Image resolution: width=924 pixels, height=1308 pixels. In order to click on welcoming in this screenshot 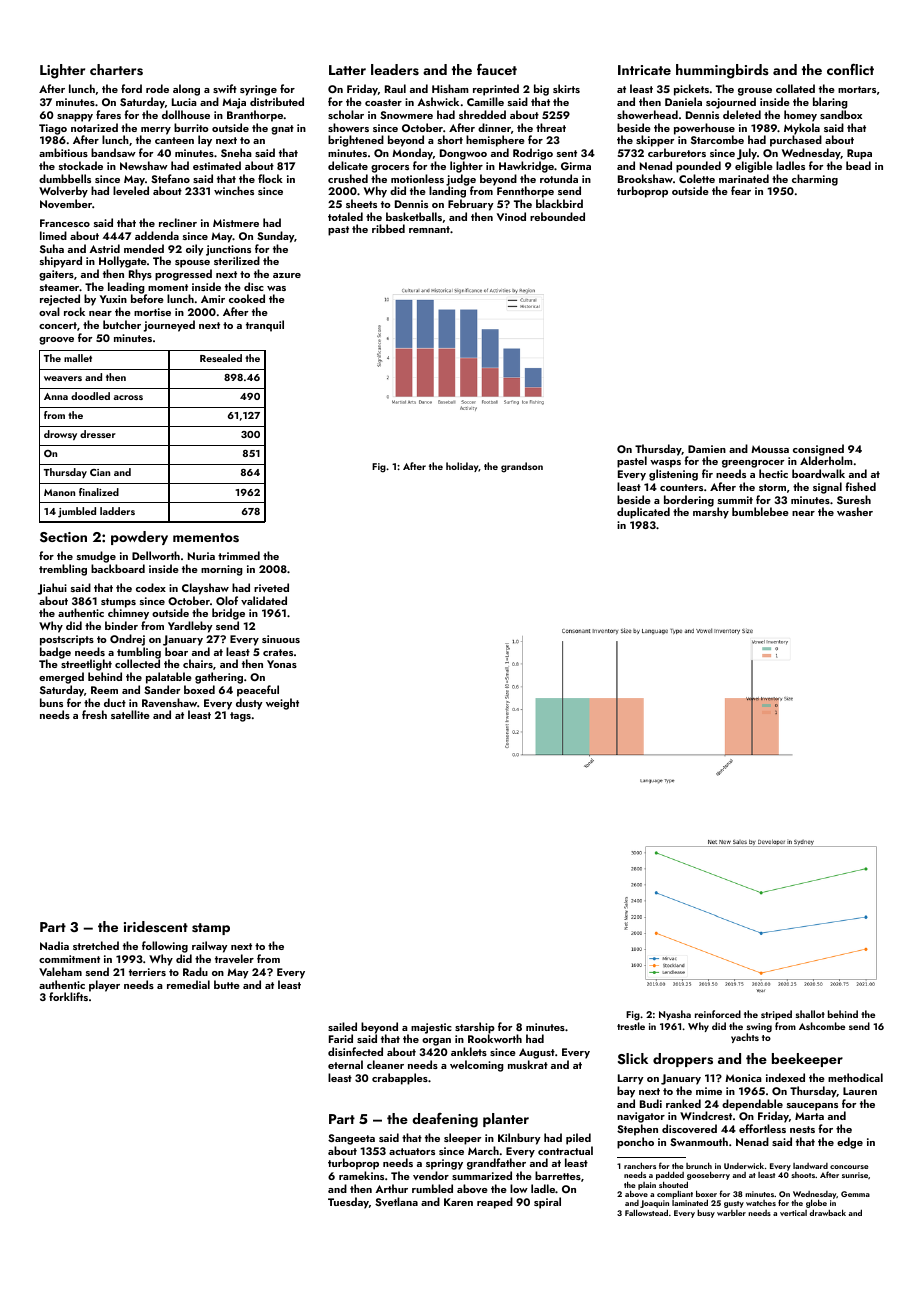, I will do `click(477, 1066)`.
